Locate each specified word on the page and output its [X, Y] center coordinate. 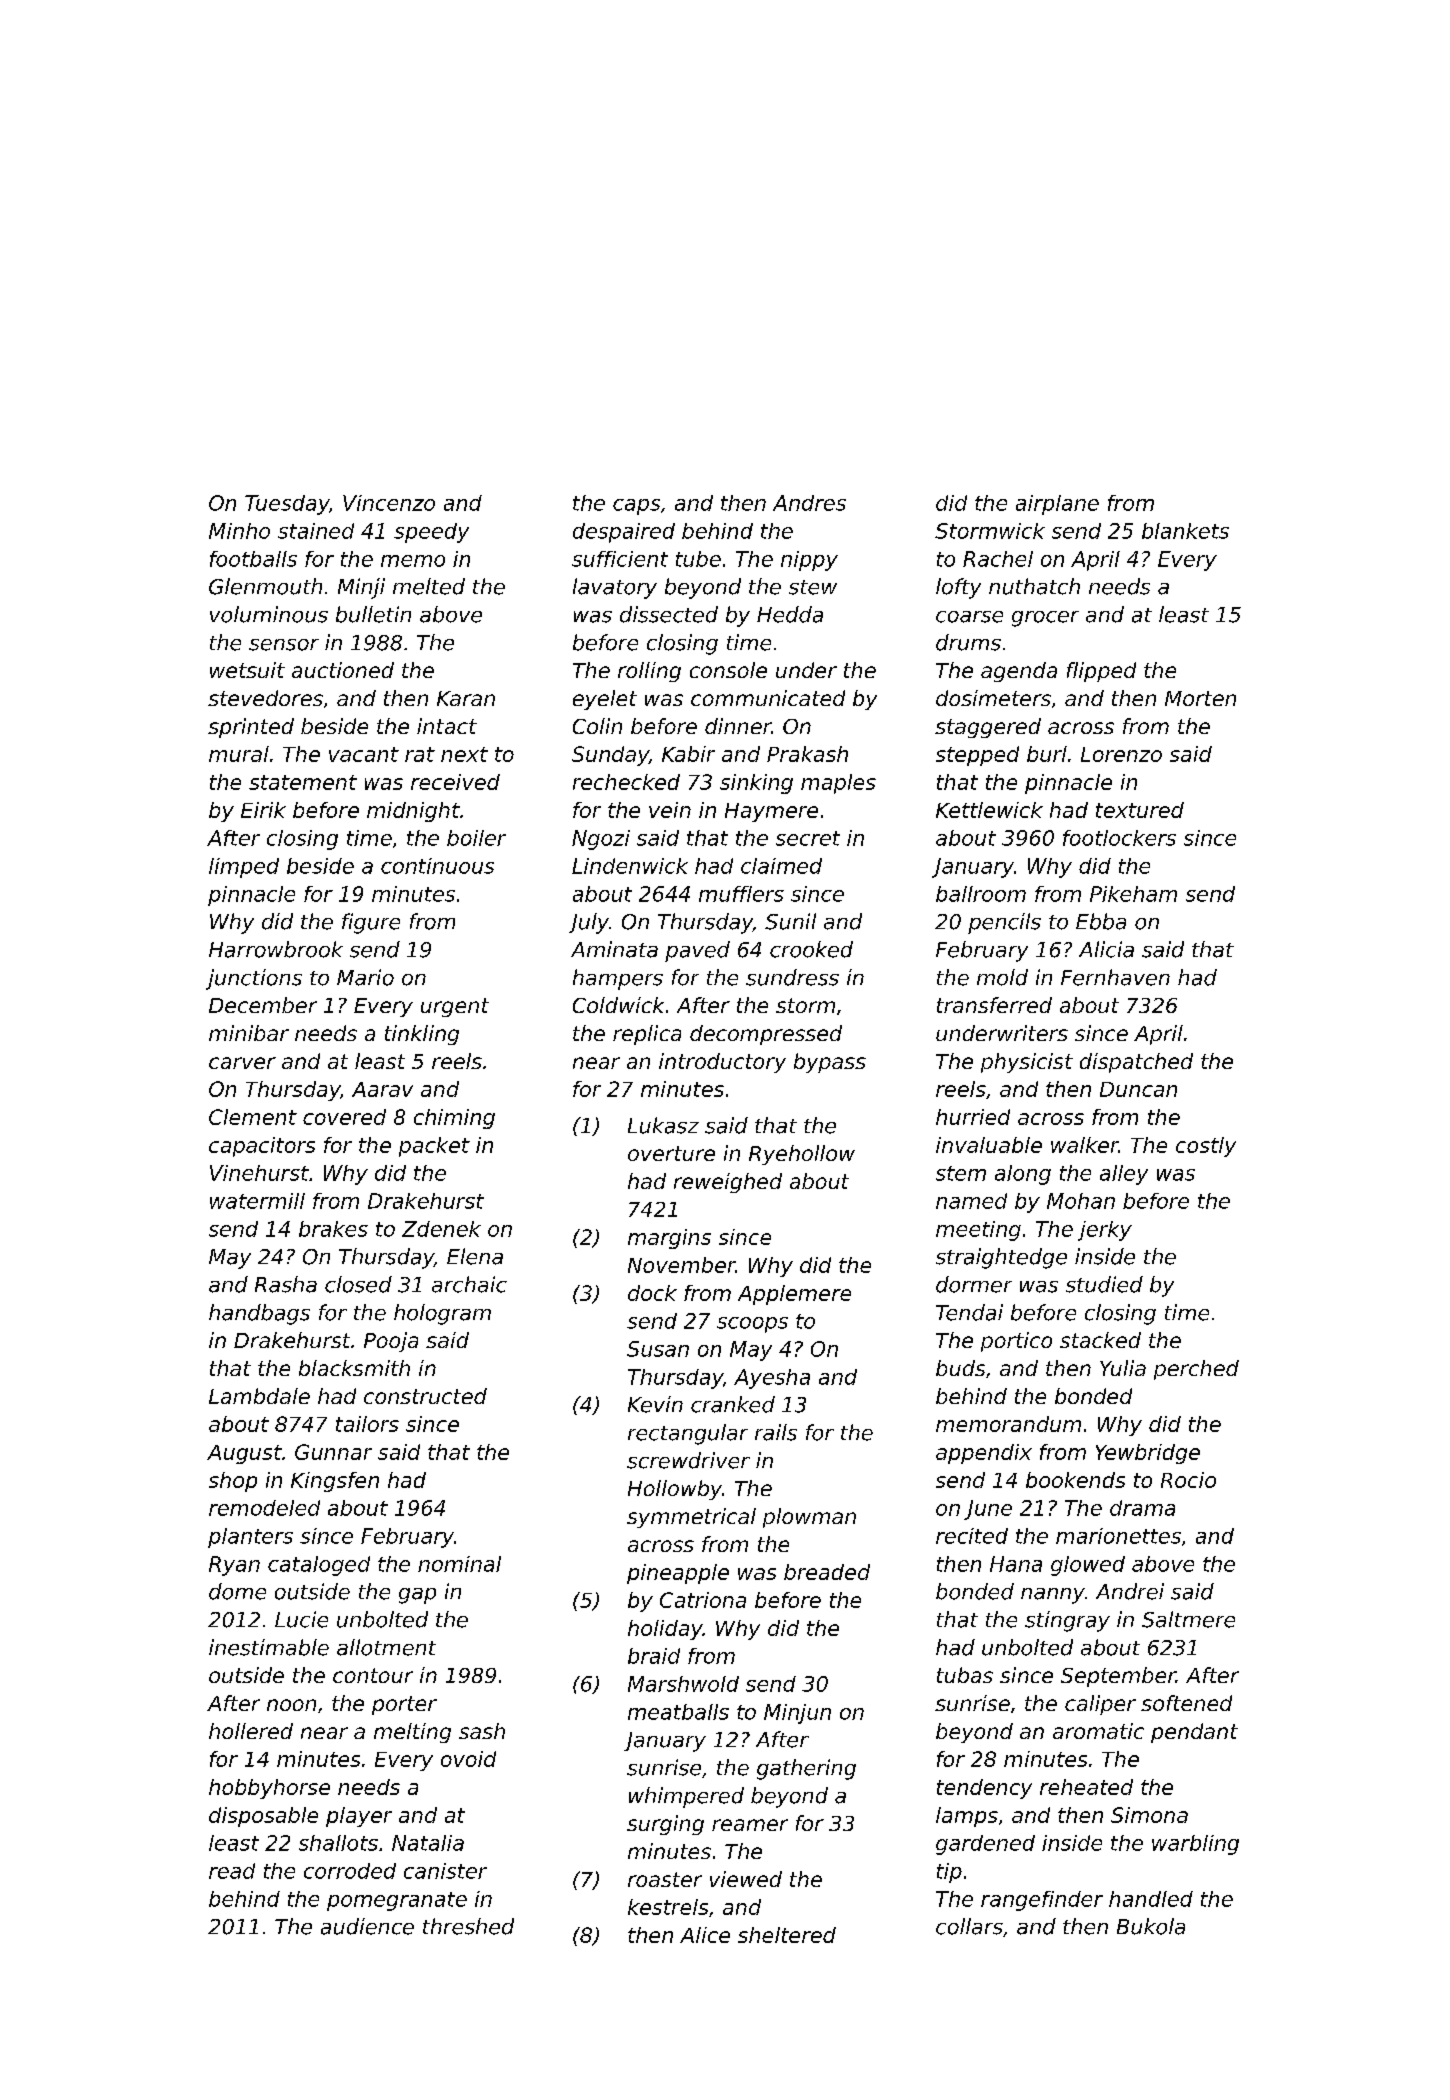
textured [1140, 810]
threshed [468, 1926]
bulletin [373, 614]
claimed [781, 866]
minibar [249, 1033]
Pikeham [1133, 894]
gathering [806, 1769]
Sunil [790, 921]
